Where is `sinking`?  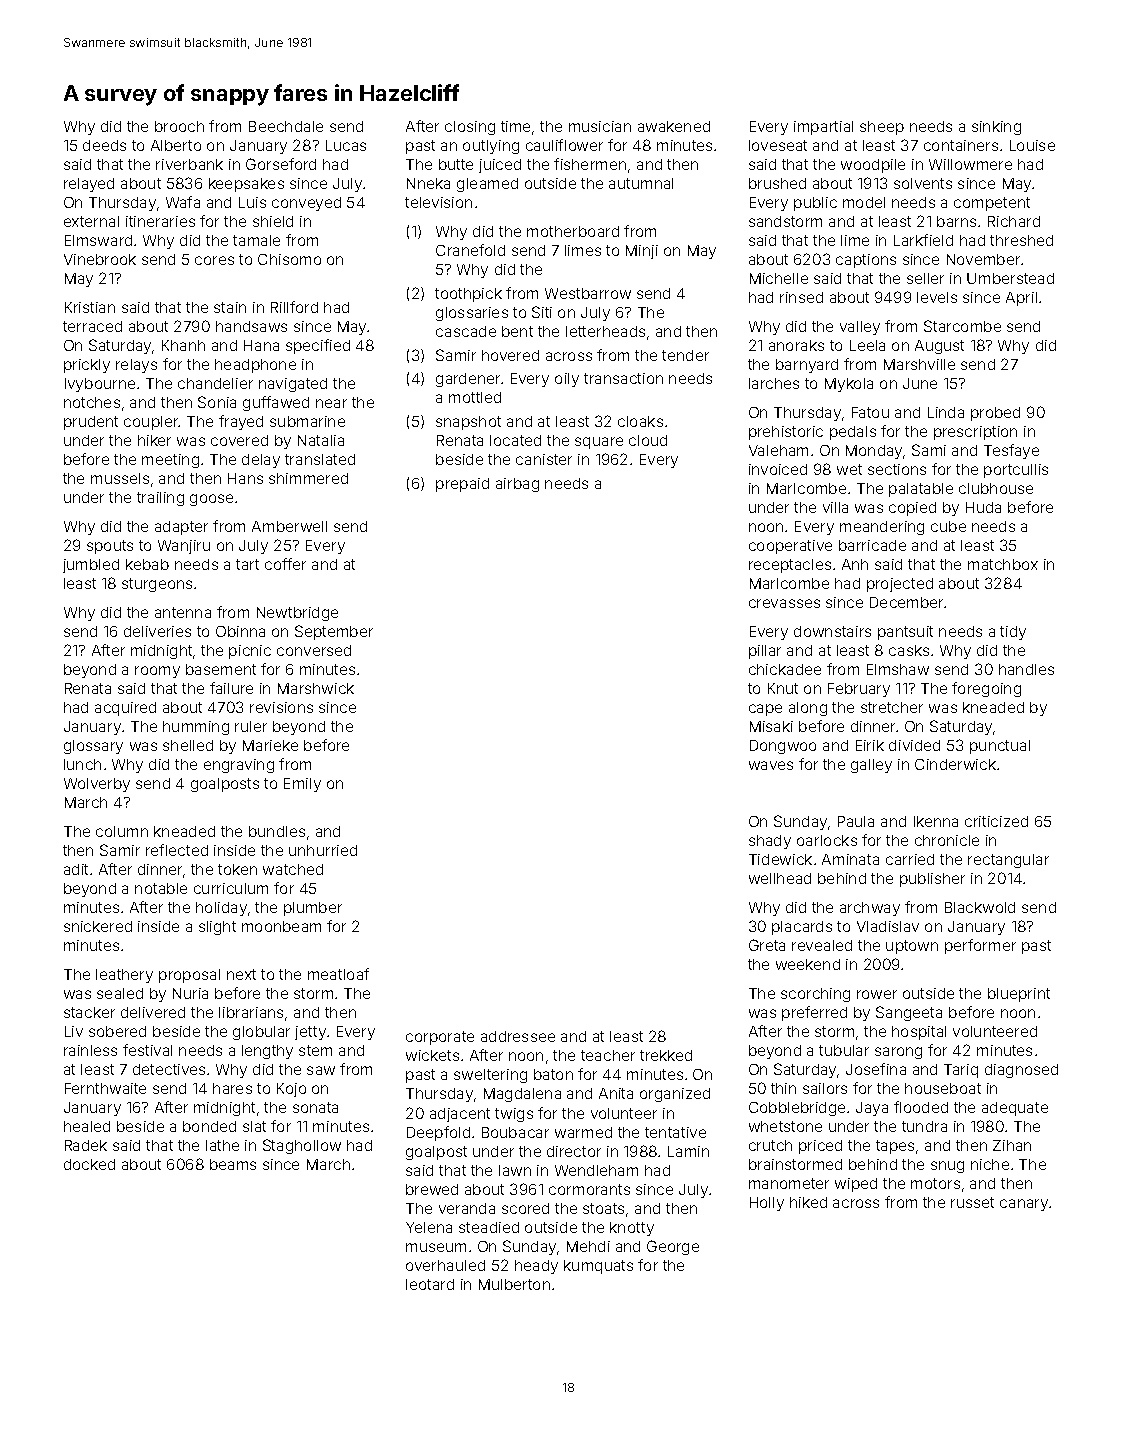
sinking is located at coordinates (996, 128).
